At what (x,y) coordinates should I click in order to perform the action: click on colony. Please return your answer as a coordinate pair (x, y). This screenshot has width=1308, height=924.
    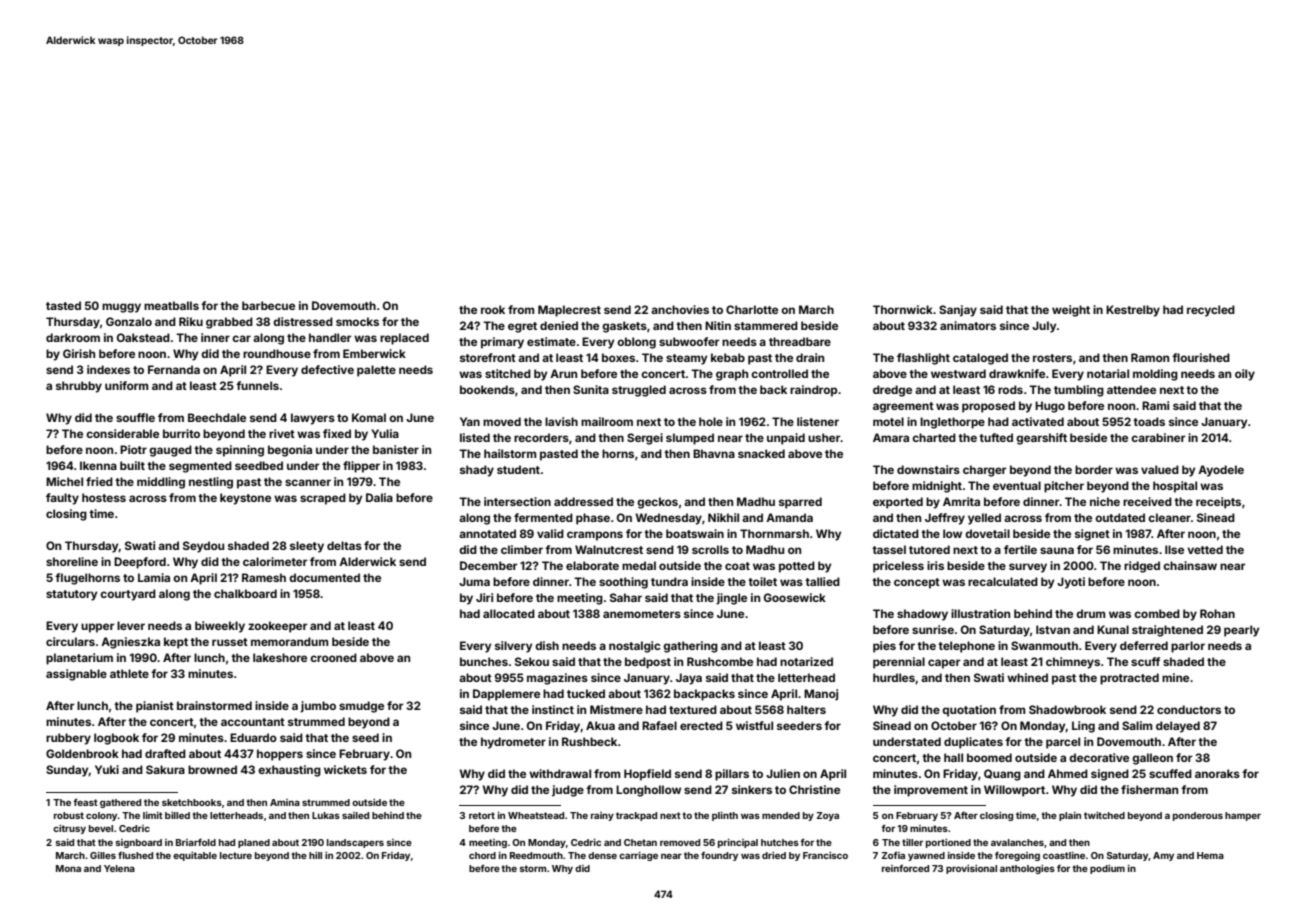
    Looking at the image, I should click on (101, 816).
